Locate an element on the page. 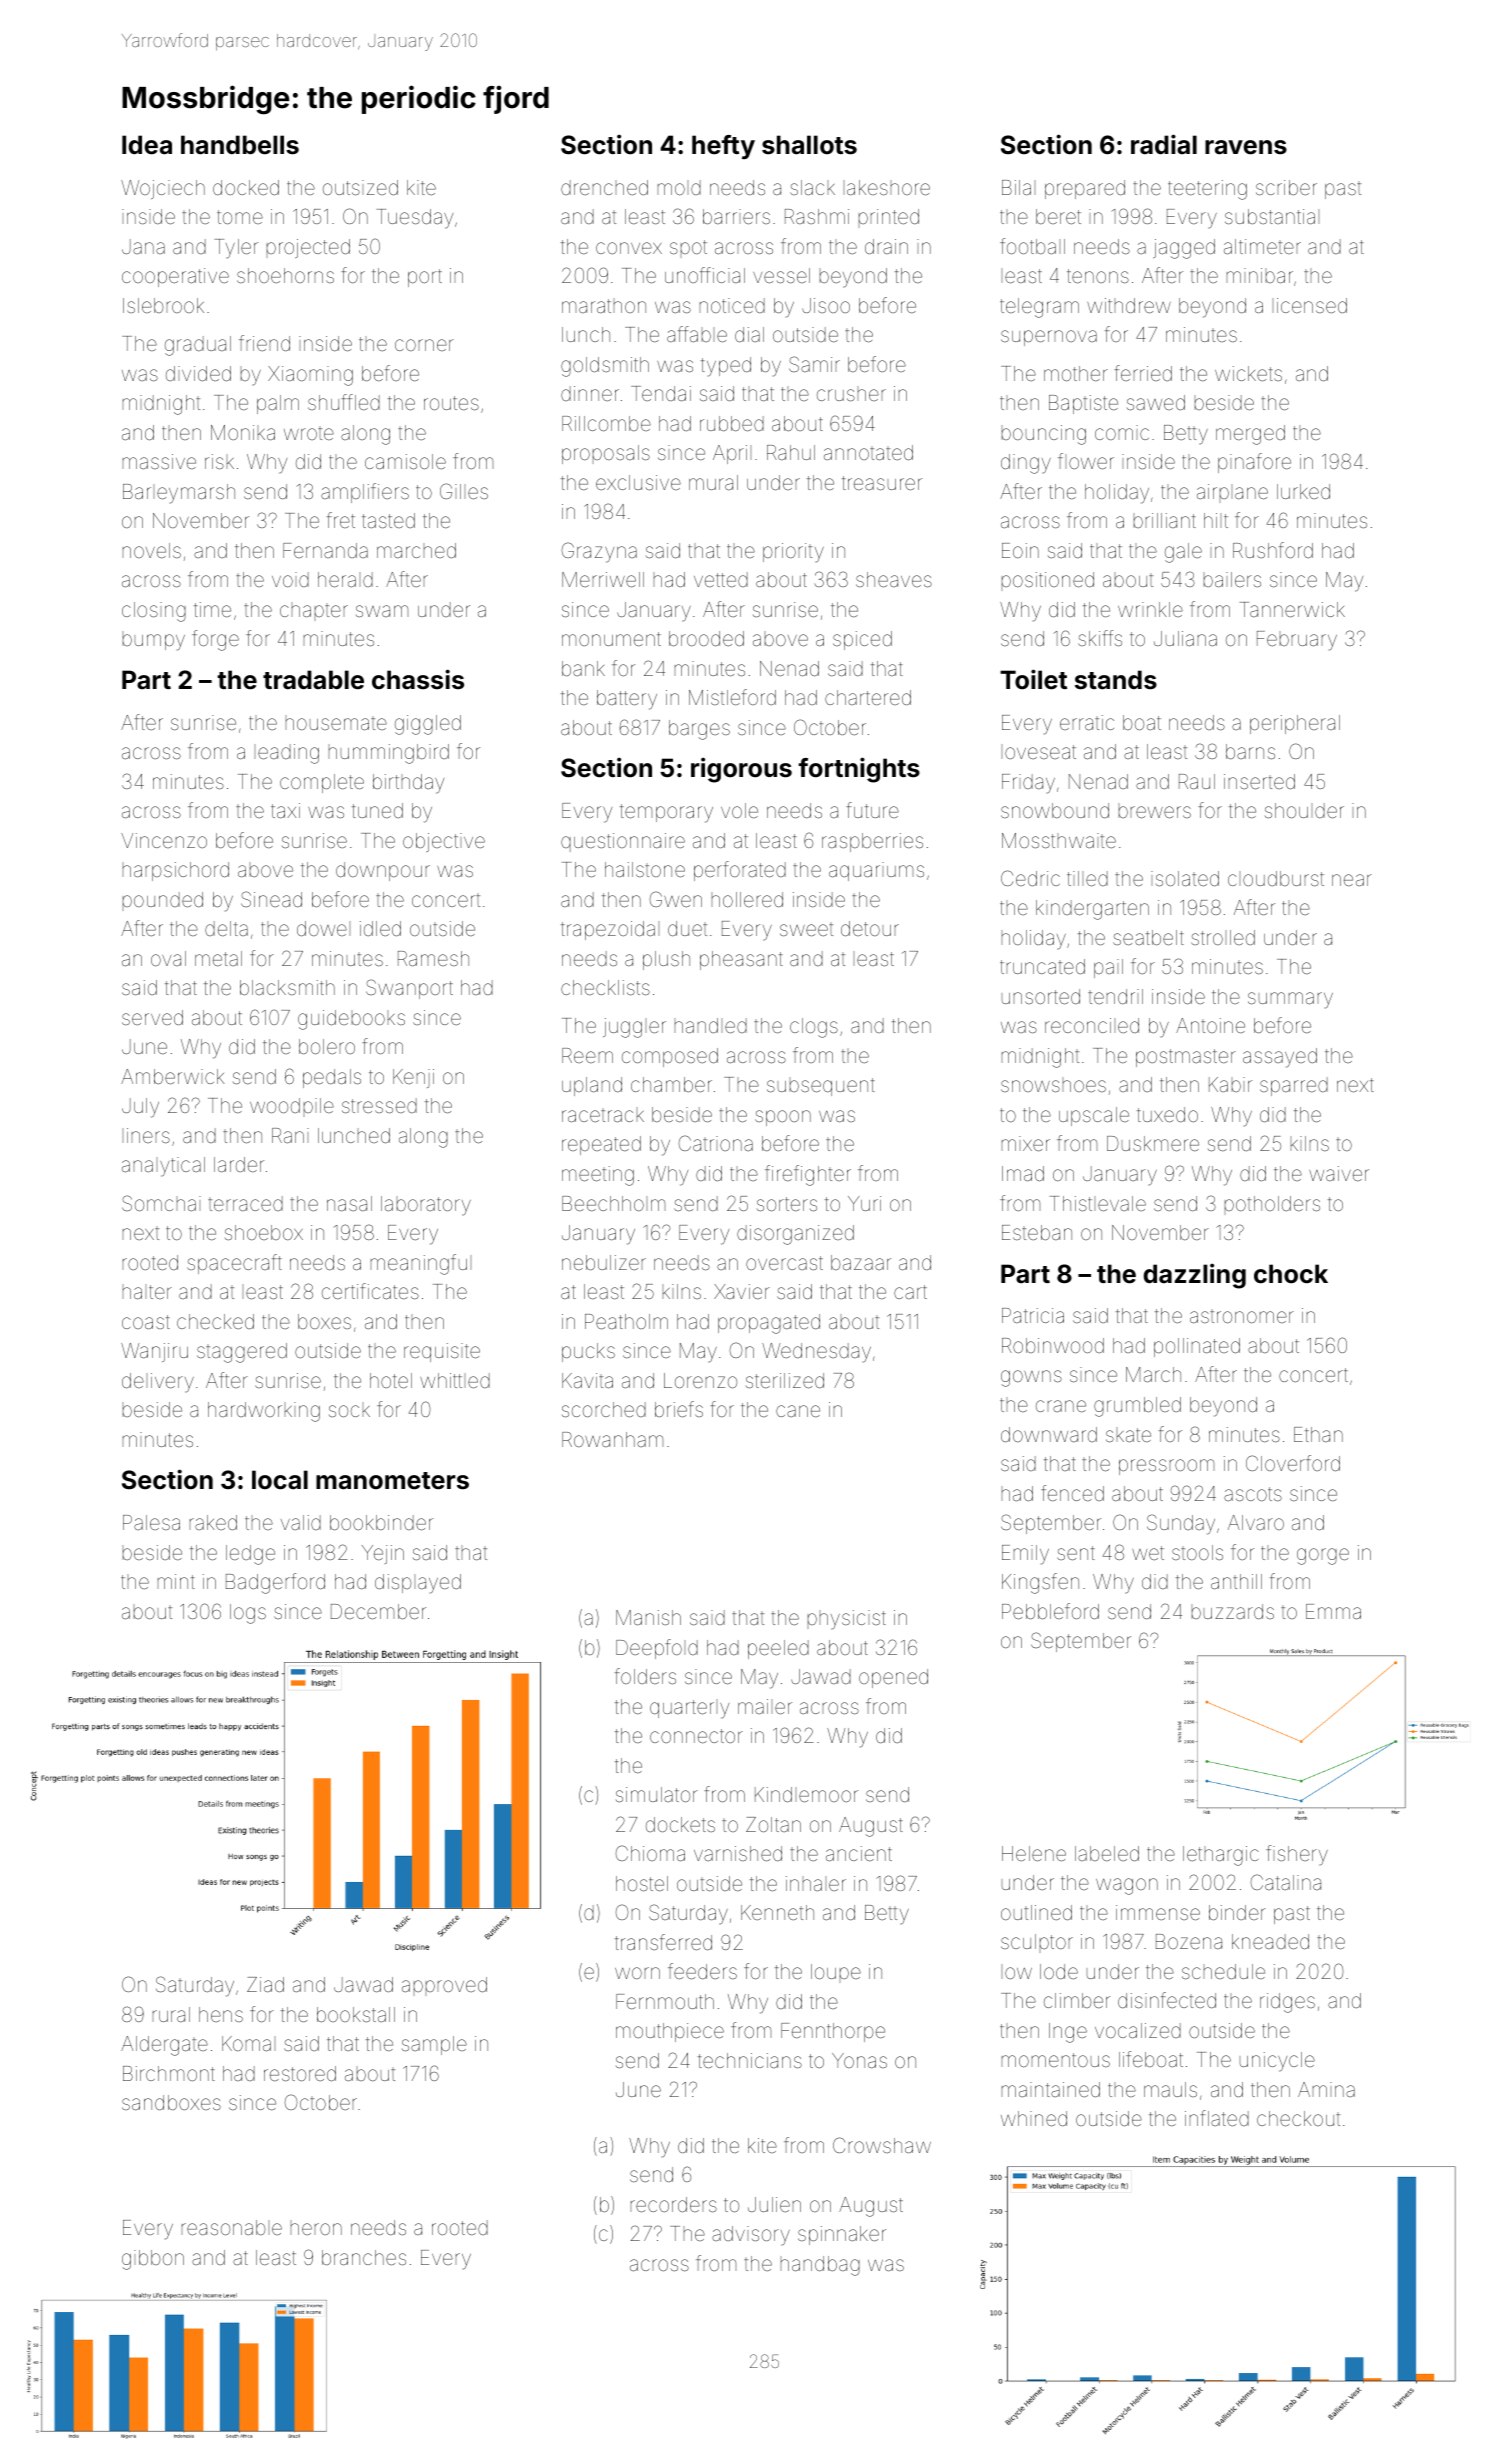  displayed is located at coordinates (418, 1584).
